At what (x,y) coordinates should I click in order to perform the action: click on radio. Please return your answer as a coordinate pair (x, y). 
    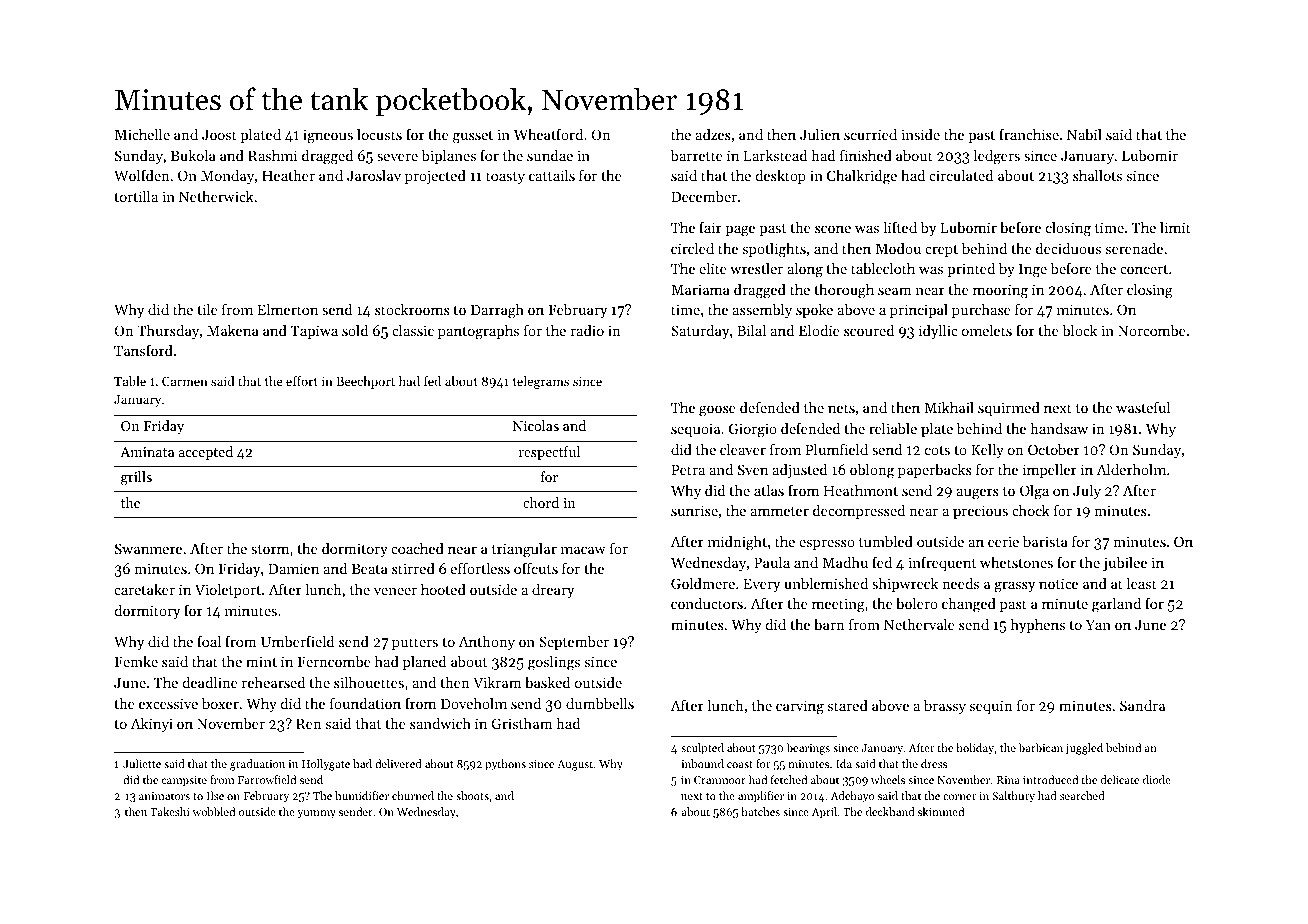
    Looking at the image, I should click on (587, 330).
